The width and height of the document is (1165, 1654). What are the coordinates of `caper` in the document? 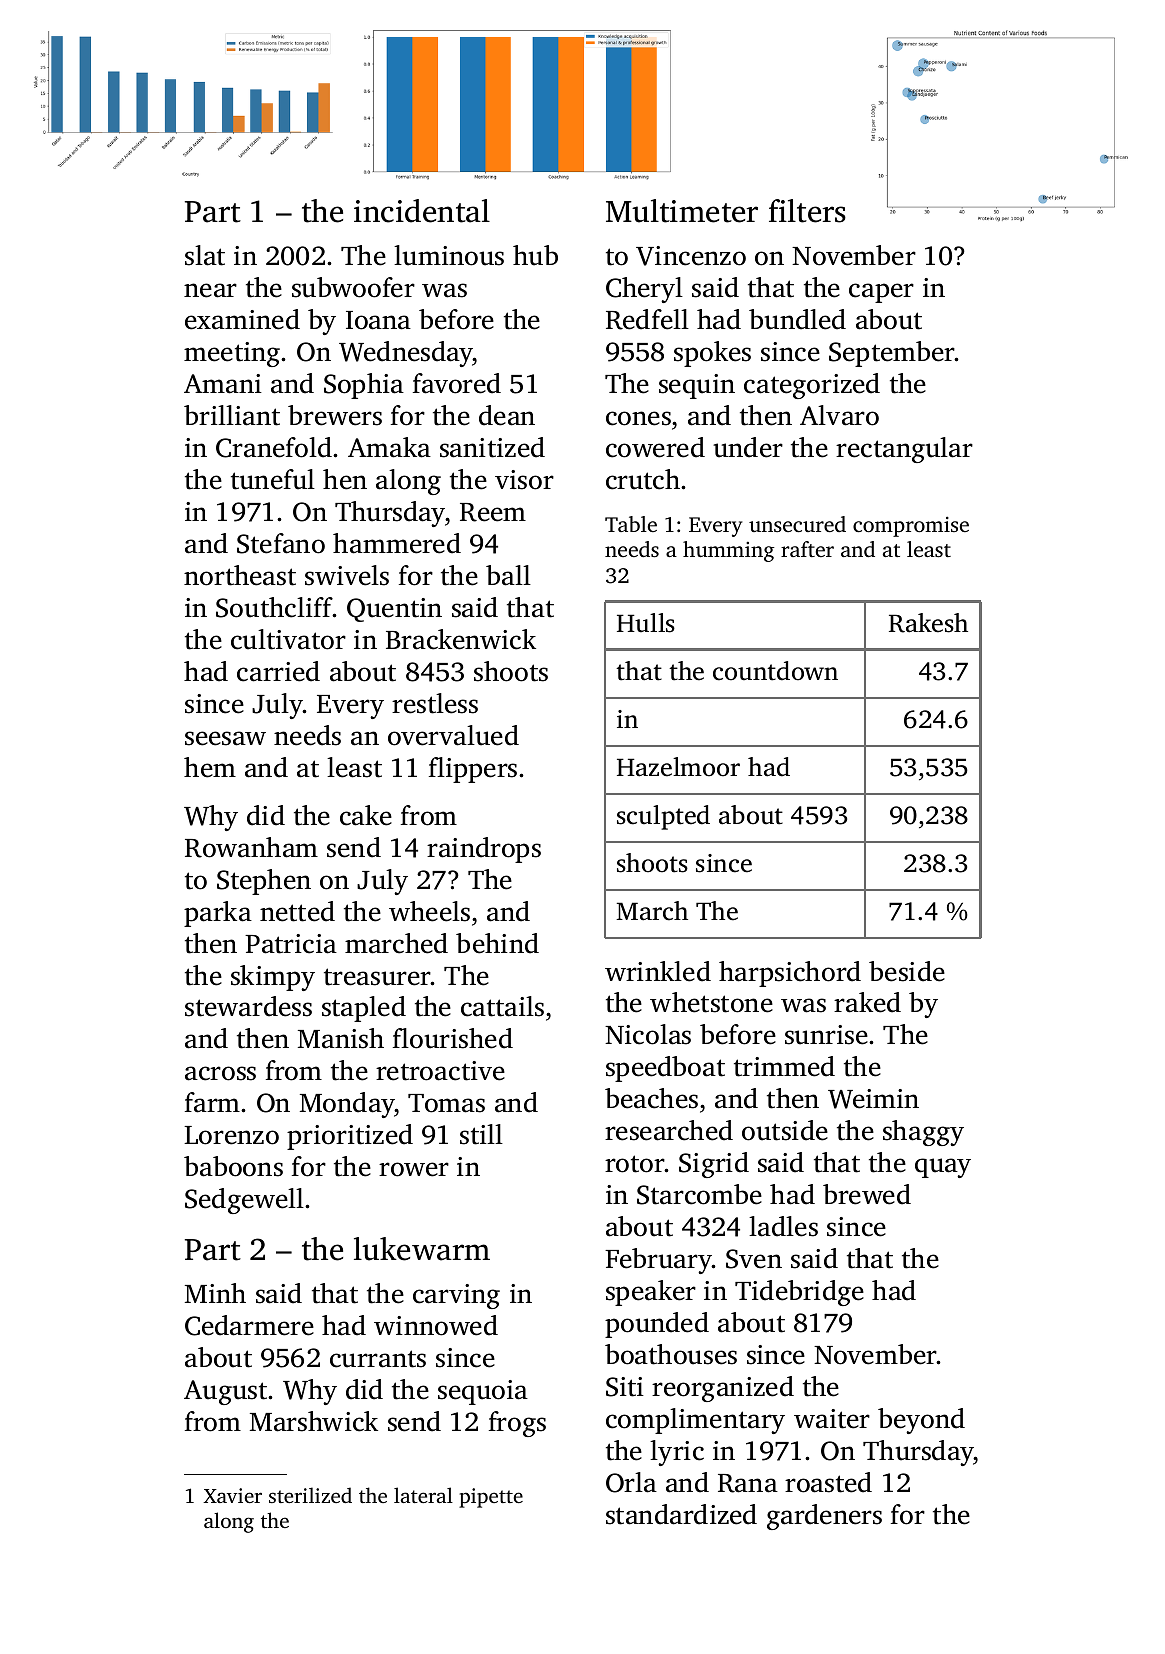 It's located at (881, 293).
